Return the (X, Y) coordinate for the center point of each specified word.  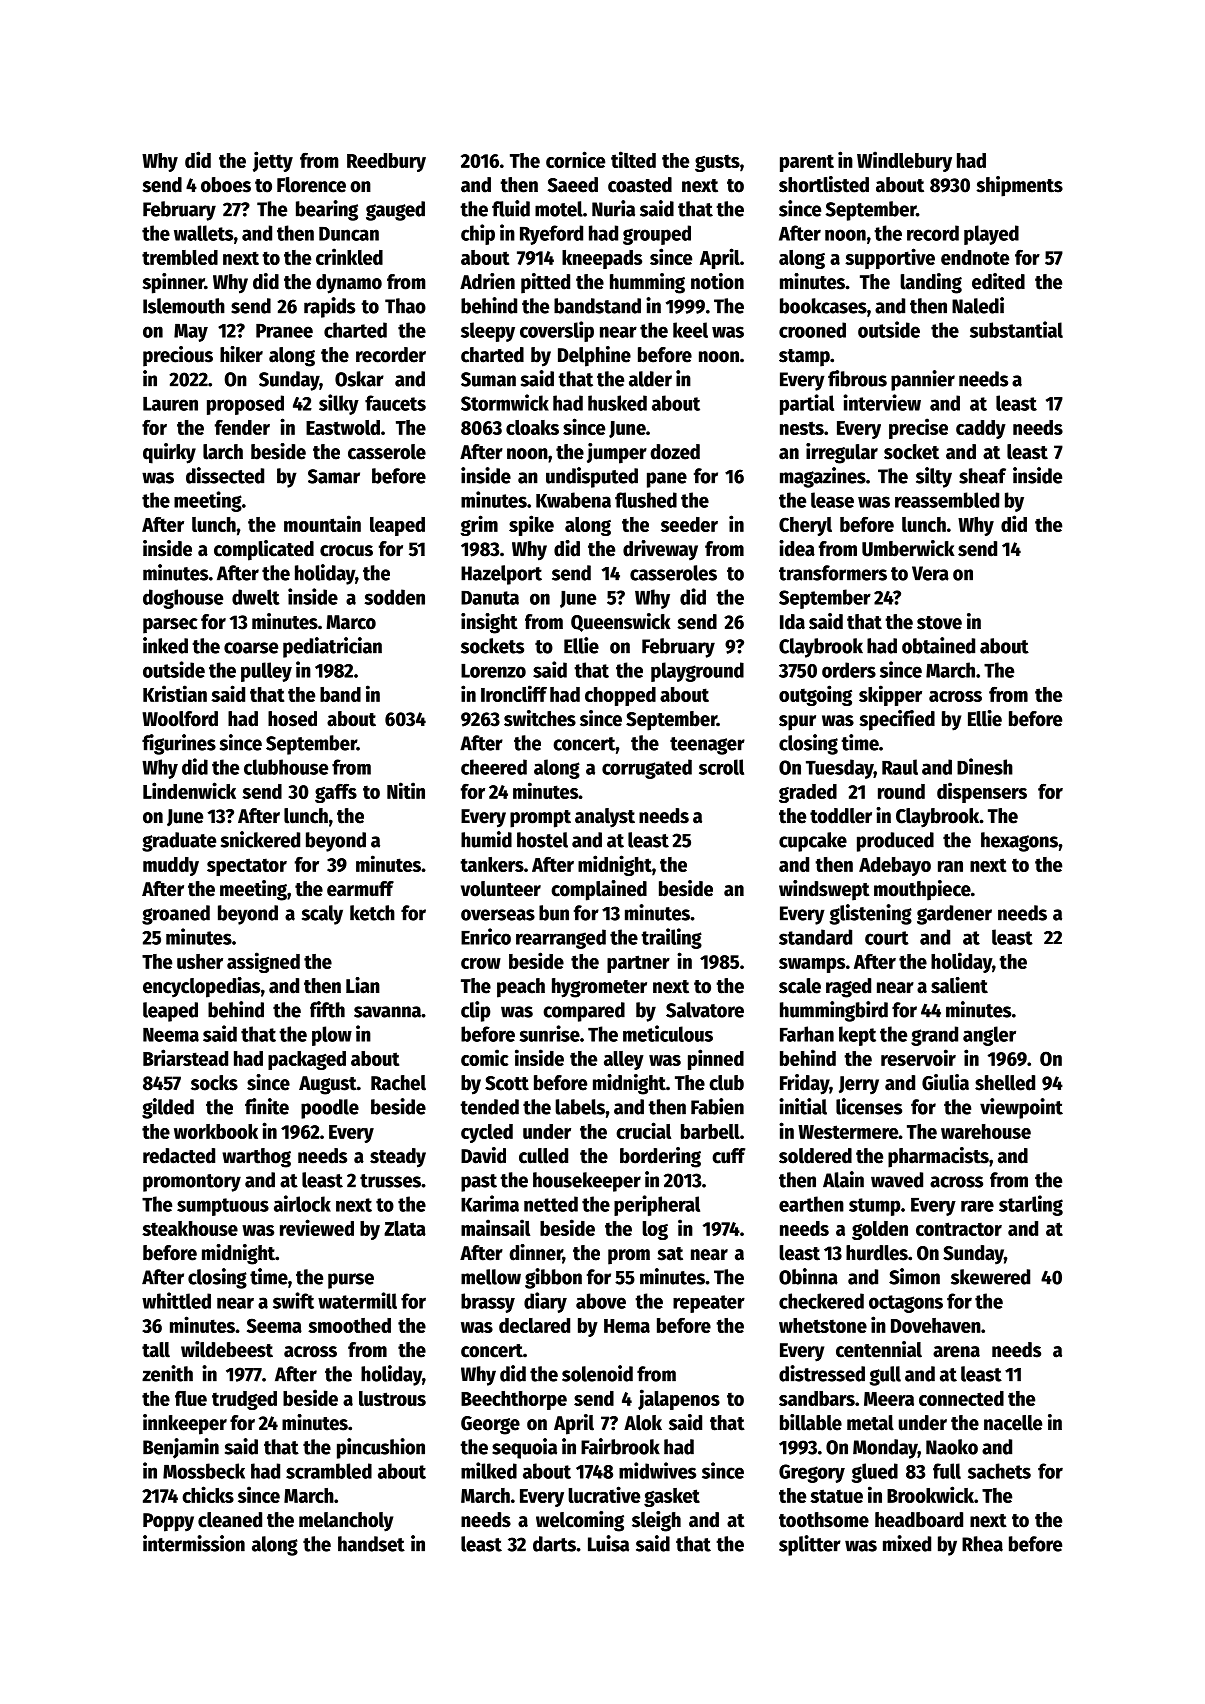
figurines (179, 744)
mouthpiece (922, 890)
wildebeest (227, 1349)
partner (638, 964)
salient (959, 985)
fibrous (857, 378)
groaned (176, 915)
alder (650, 379)
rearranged (561, 939)
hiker (241, 354)
